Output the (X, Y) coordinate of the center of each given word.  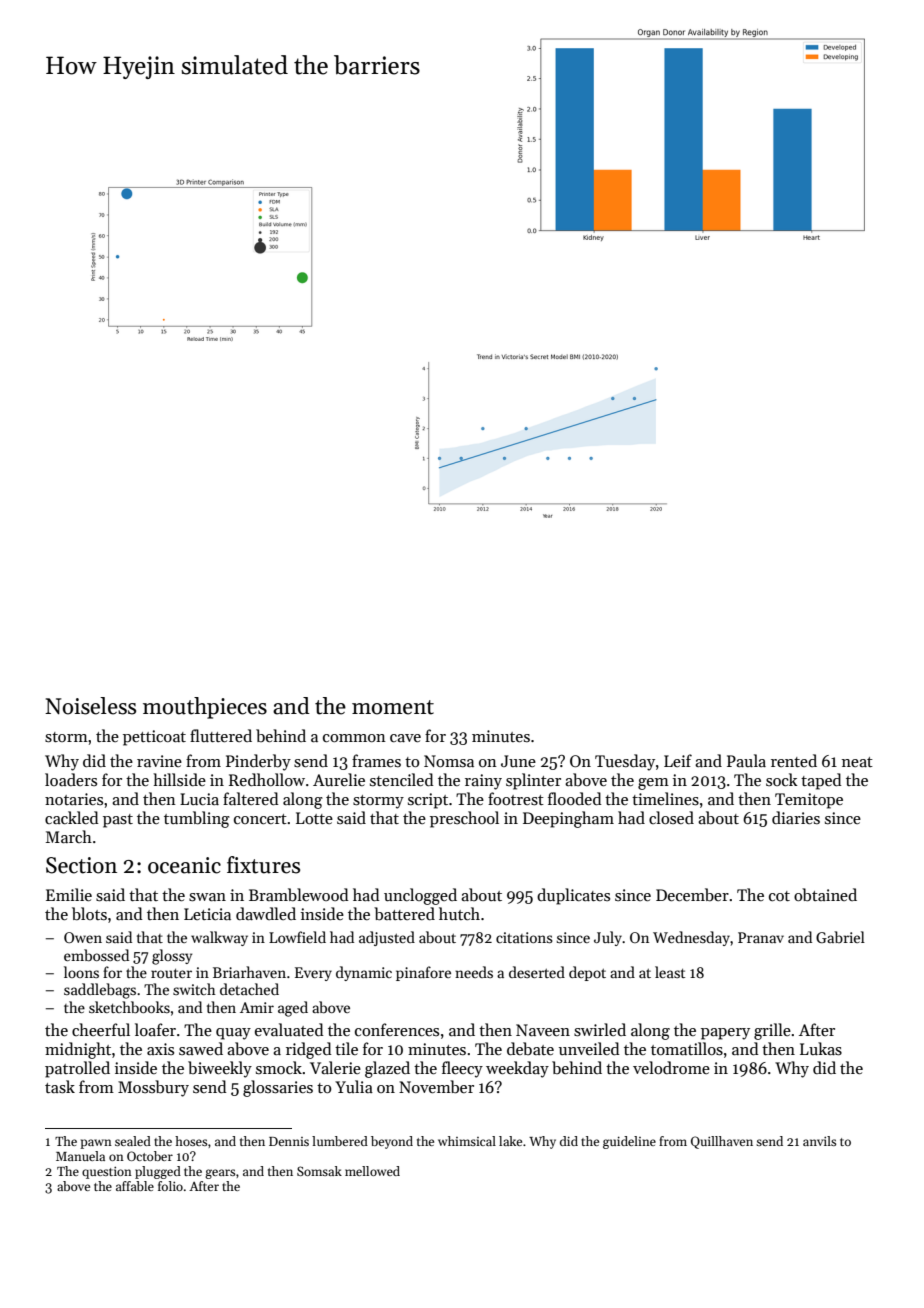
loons (81, 972)
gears (220, 1174)
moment (393, 707)
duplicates (573, 896)
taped (821, 781)
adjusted (387, 938)
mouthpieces (205, 708)
